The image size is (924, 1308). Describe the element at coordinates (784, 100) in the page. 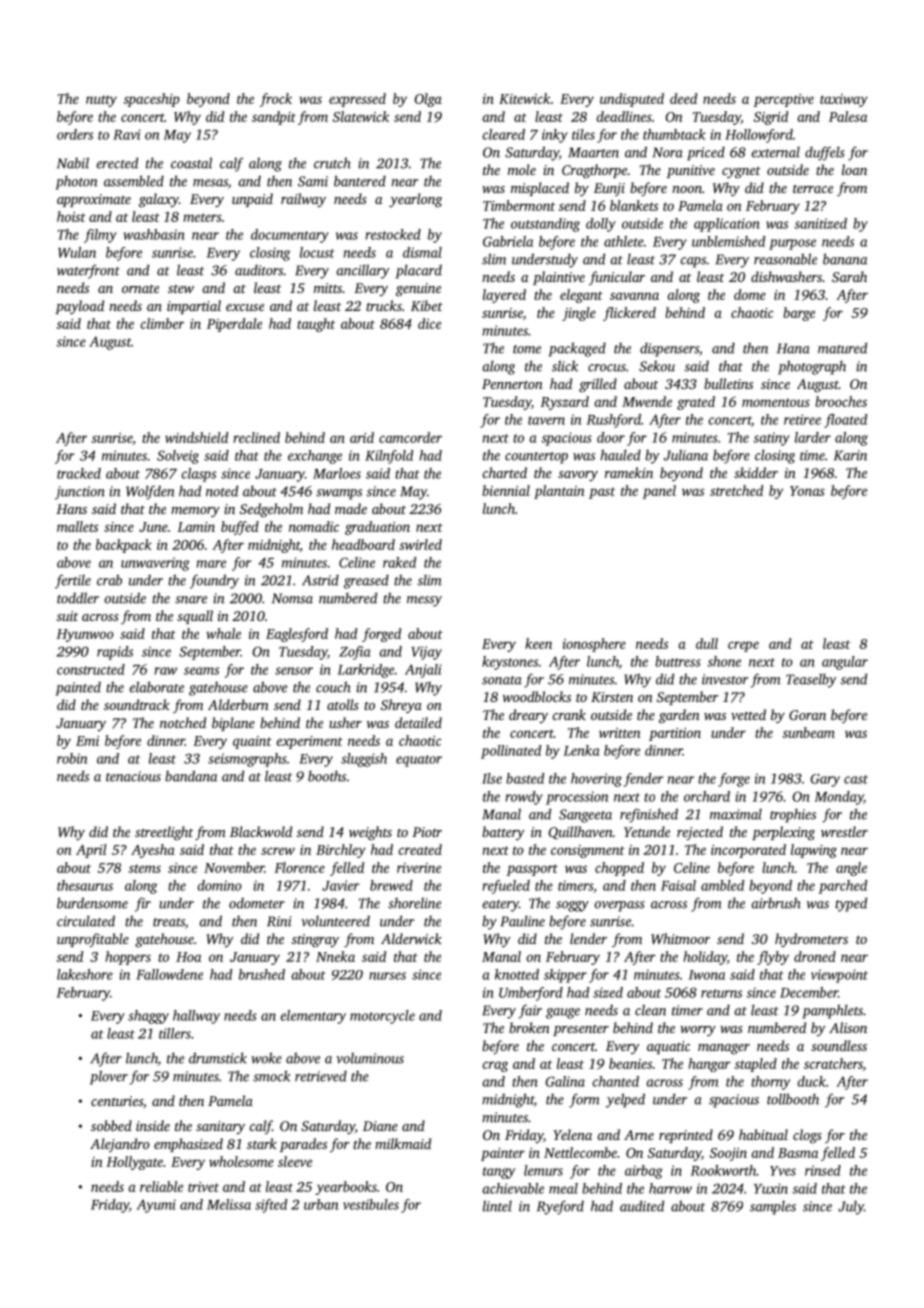

I see `perceptive` at that location.
